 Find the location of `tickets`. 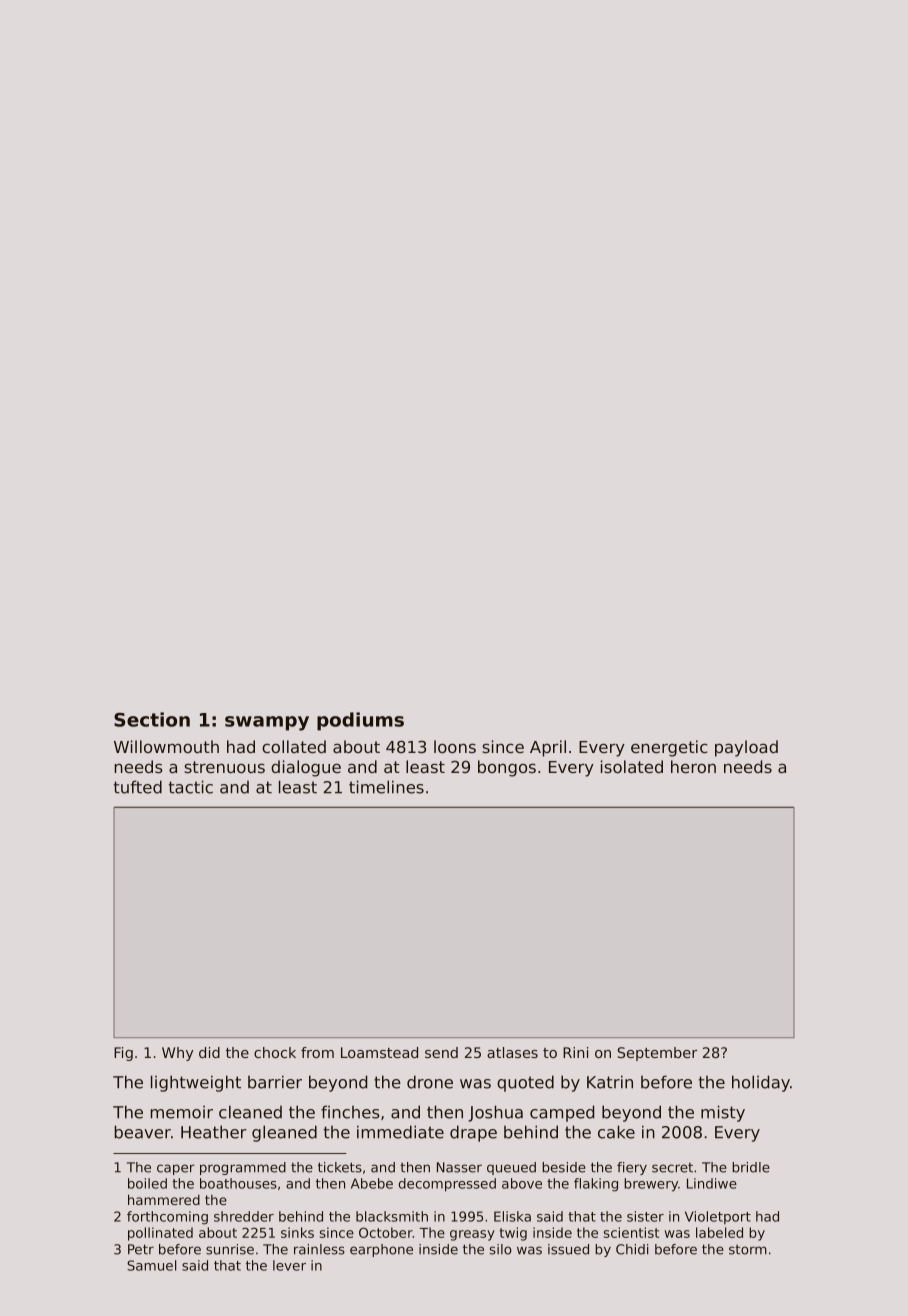

tickets is located at coordinates (340, 1167).
